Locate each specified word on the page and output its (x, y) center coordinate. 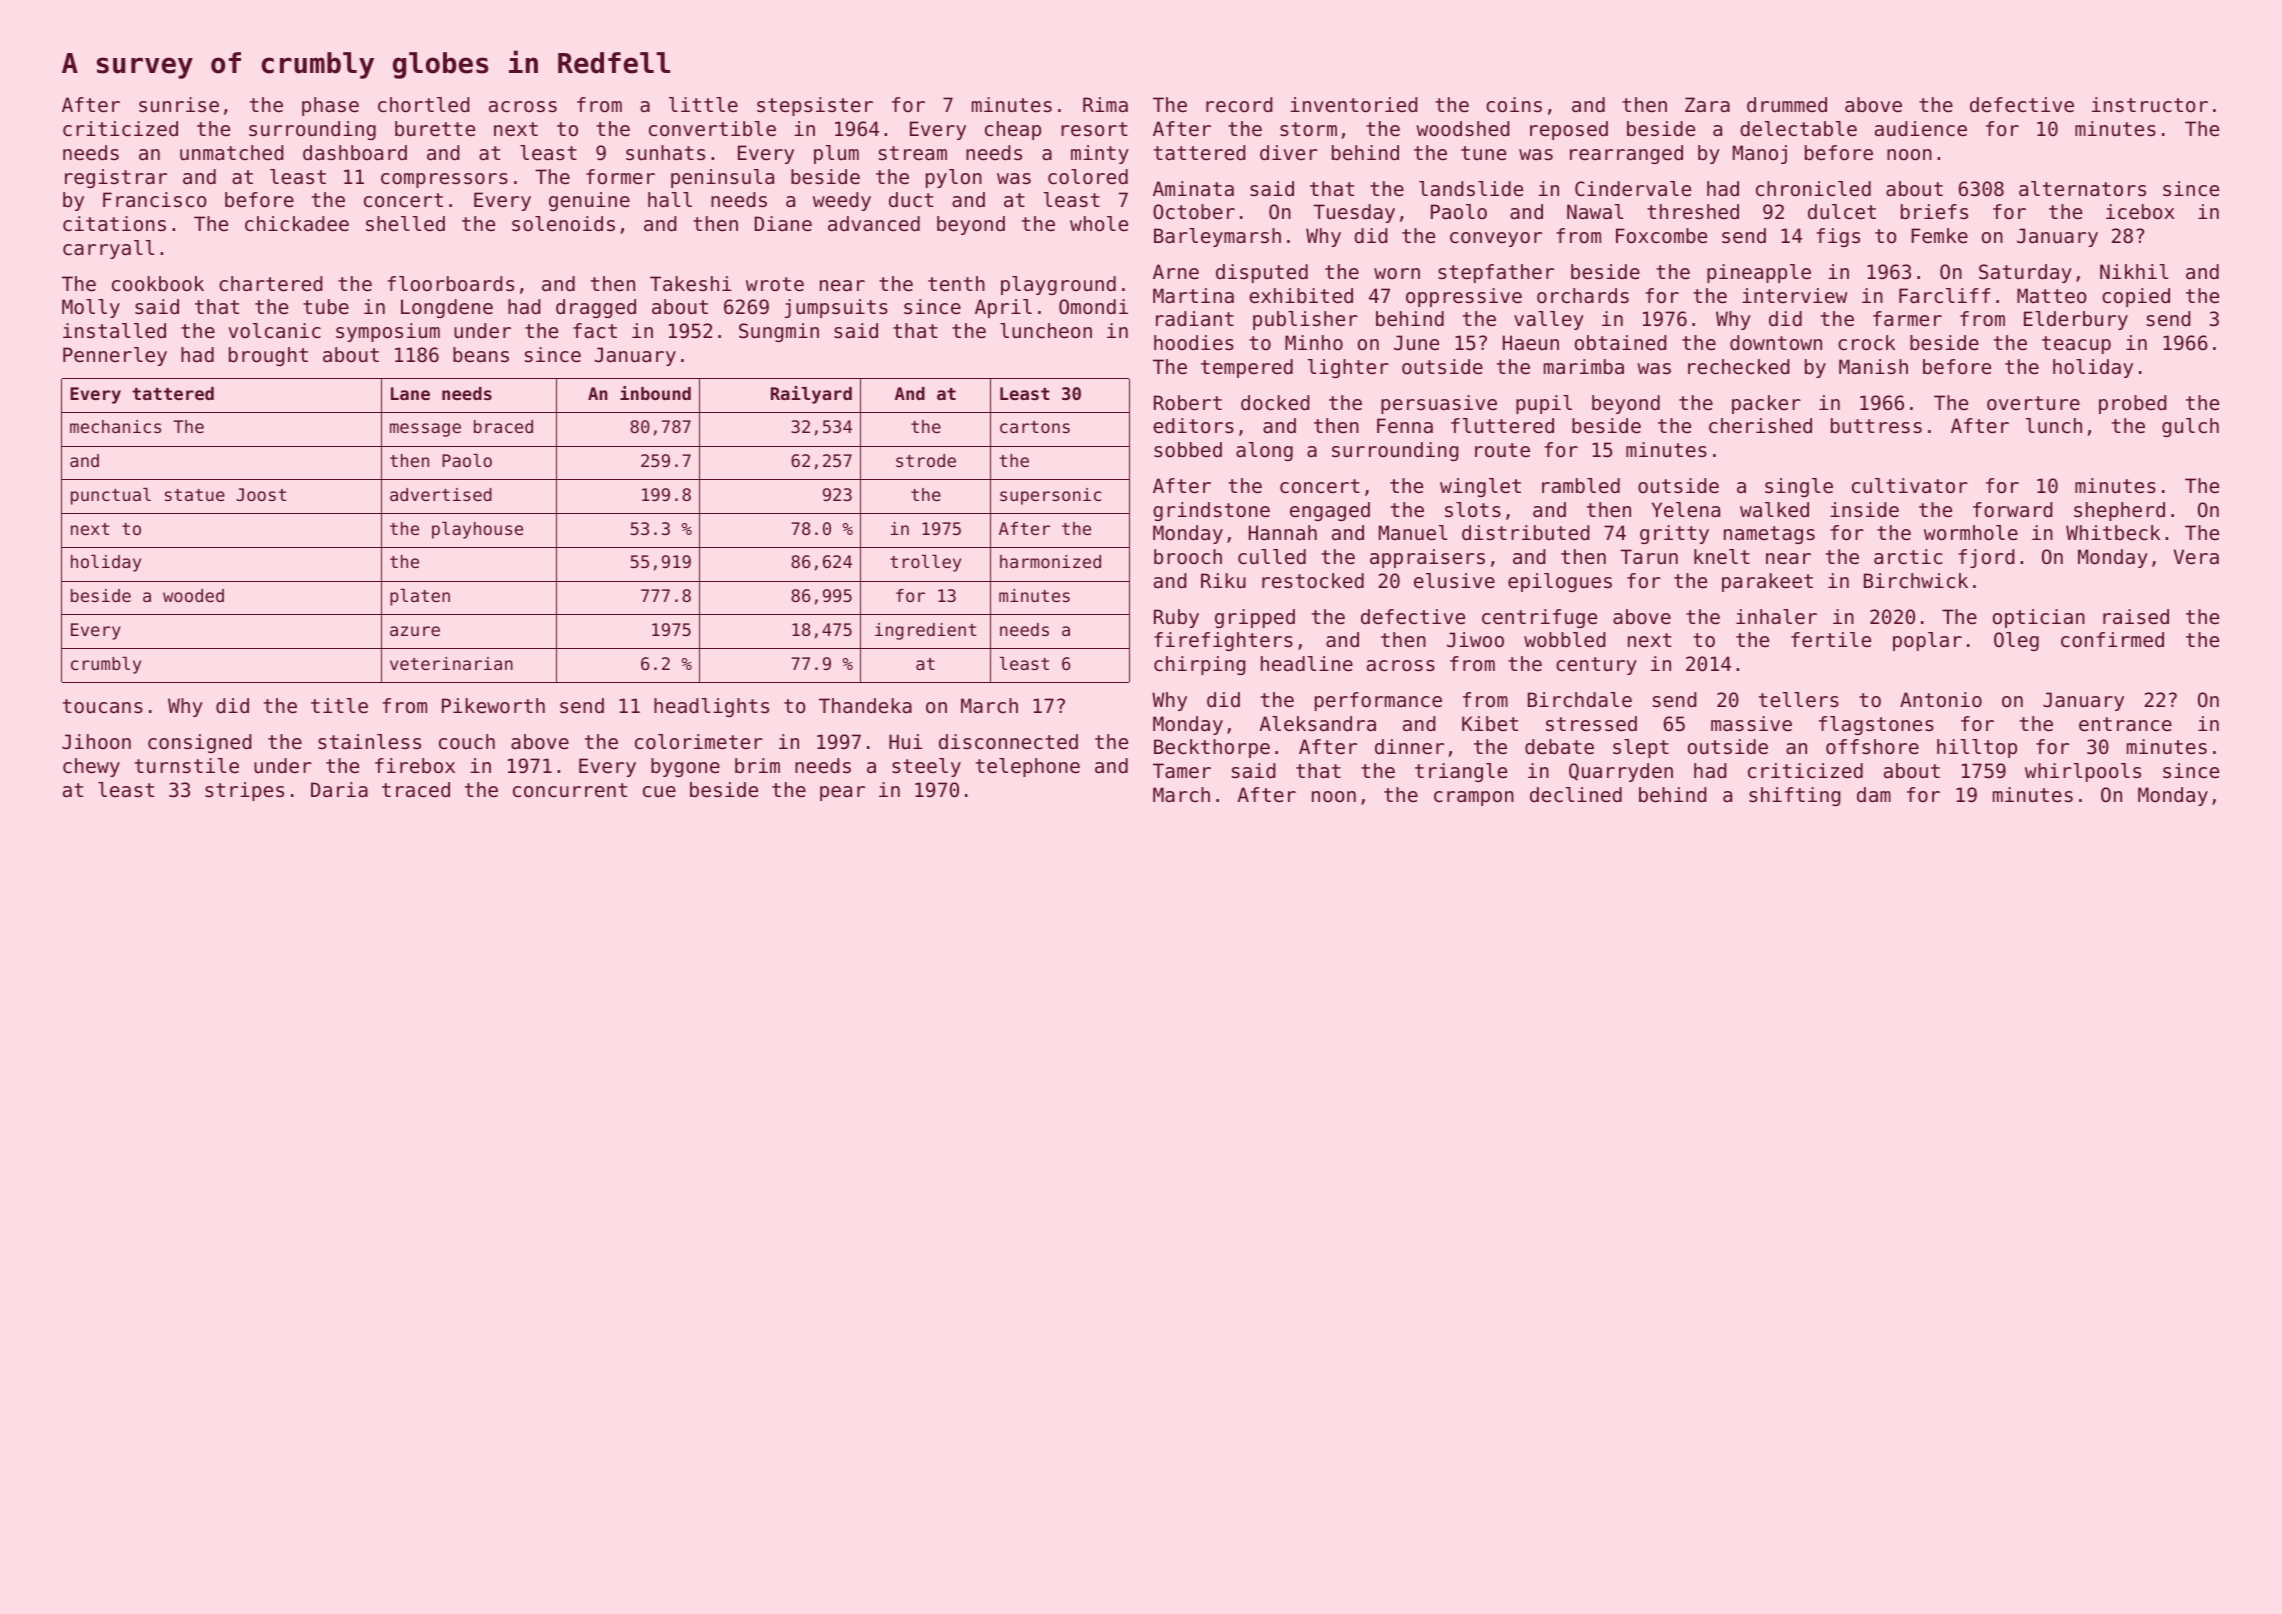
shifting (1794, 796)
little (703, 104)
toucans (103, 706)
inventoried (1353, 105)
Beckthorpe (1212, 748)
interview (1794, 296)
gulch (2190, 427)
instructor (2150, 105)
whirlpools (2083, 772)
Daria (339, 789)
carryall (108, 249)
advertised (441, 494)
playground (1058, 285)
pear (842, 793)
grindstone (1211, 511)
